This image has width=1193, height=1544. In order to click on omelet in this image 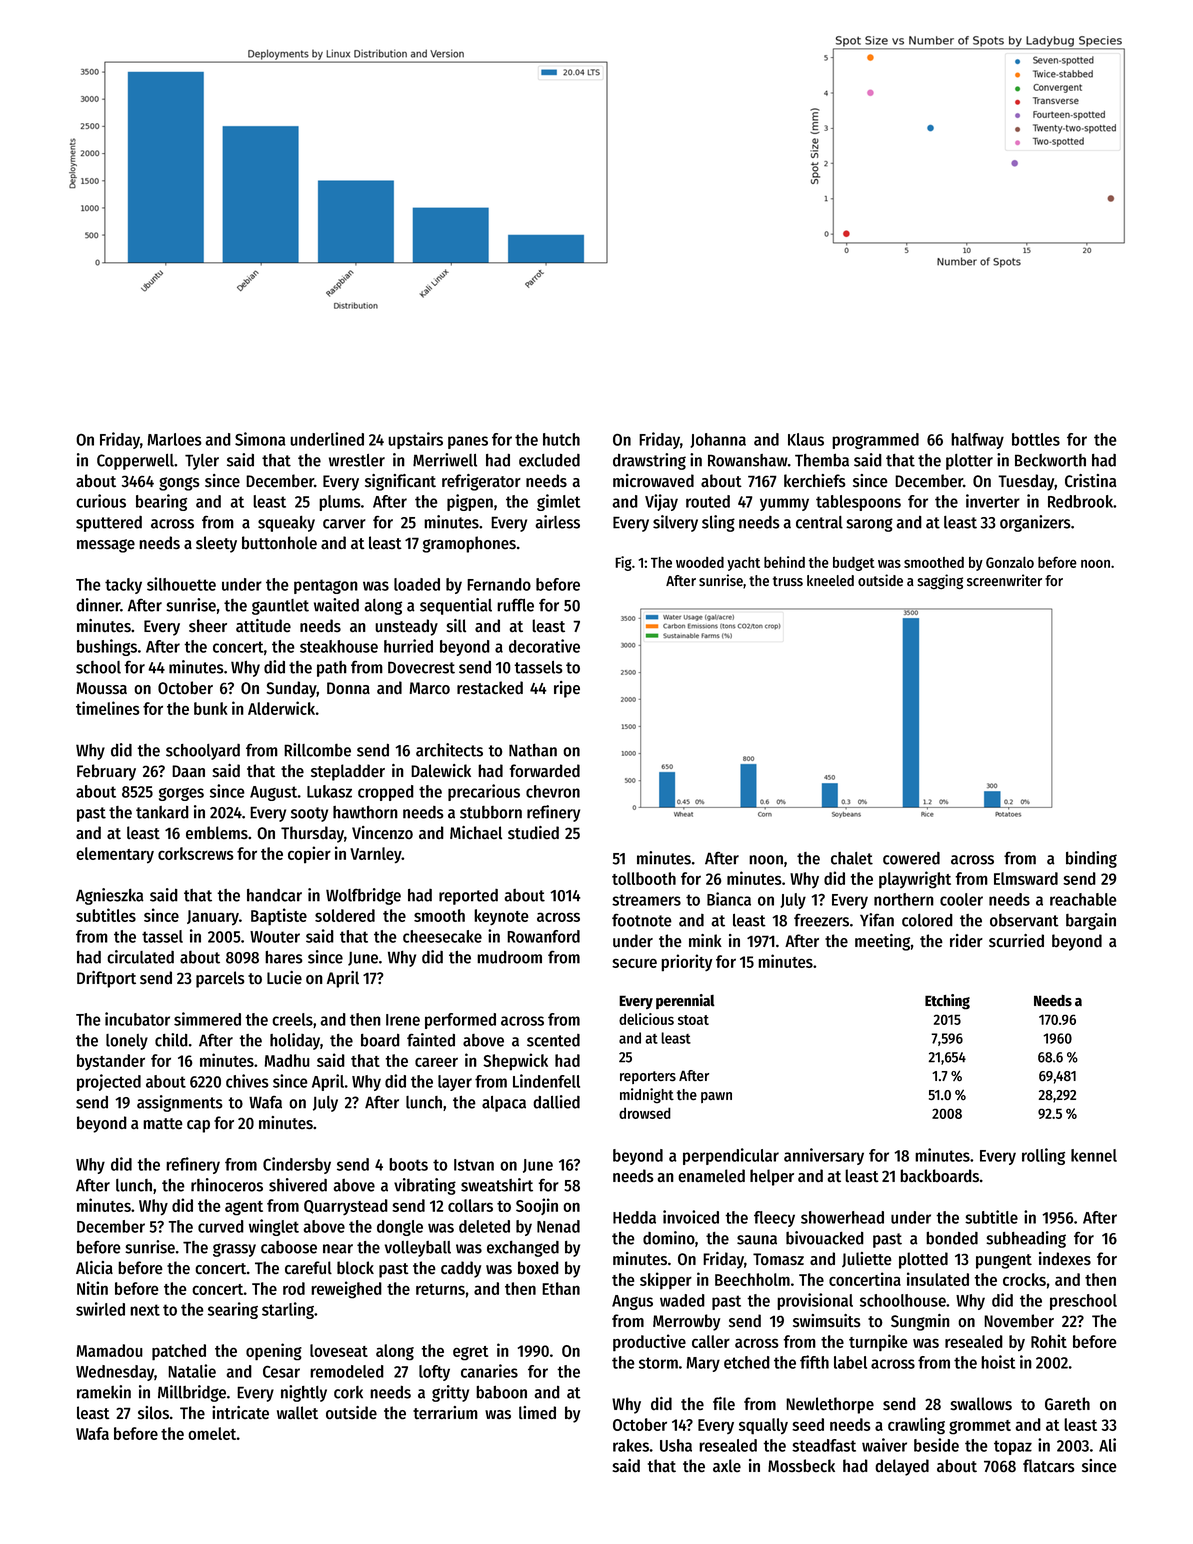, I will do `click(212, 1433)`.
